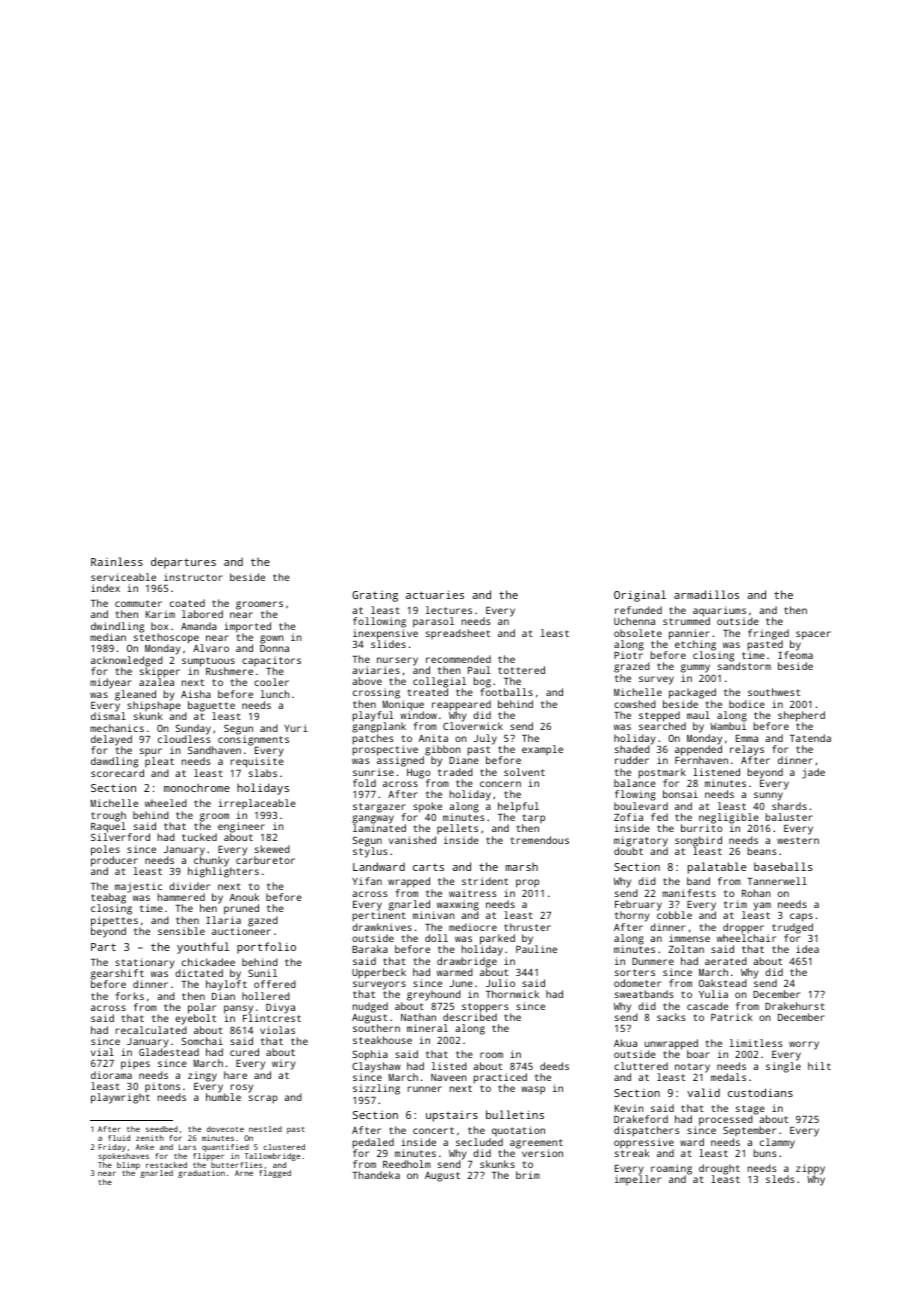 The width and height of the screenshot is (924, 1308). I want to click on fringed, so click(768, 634).
